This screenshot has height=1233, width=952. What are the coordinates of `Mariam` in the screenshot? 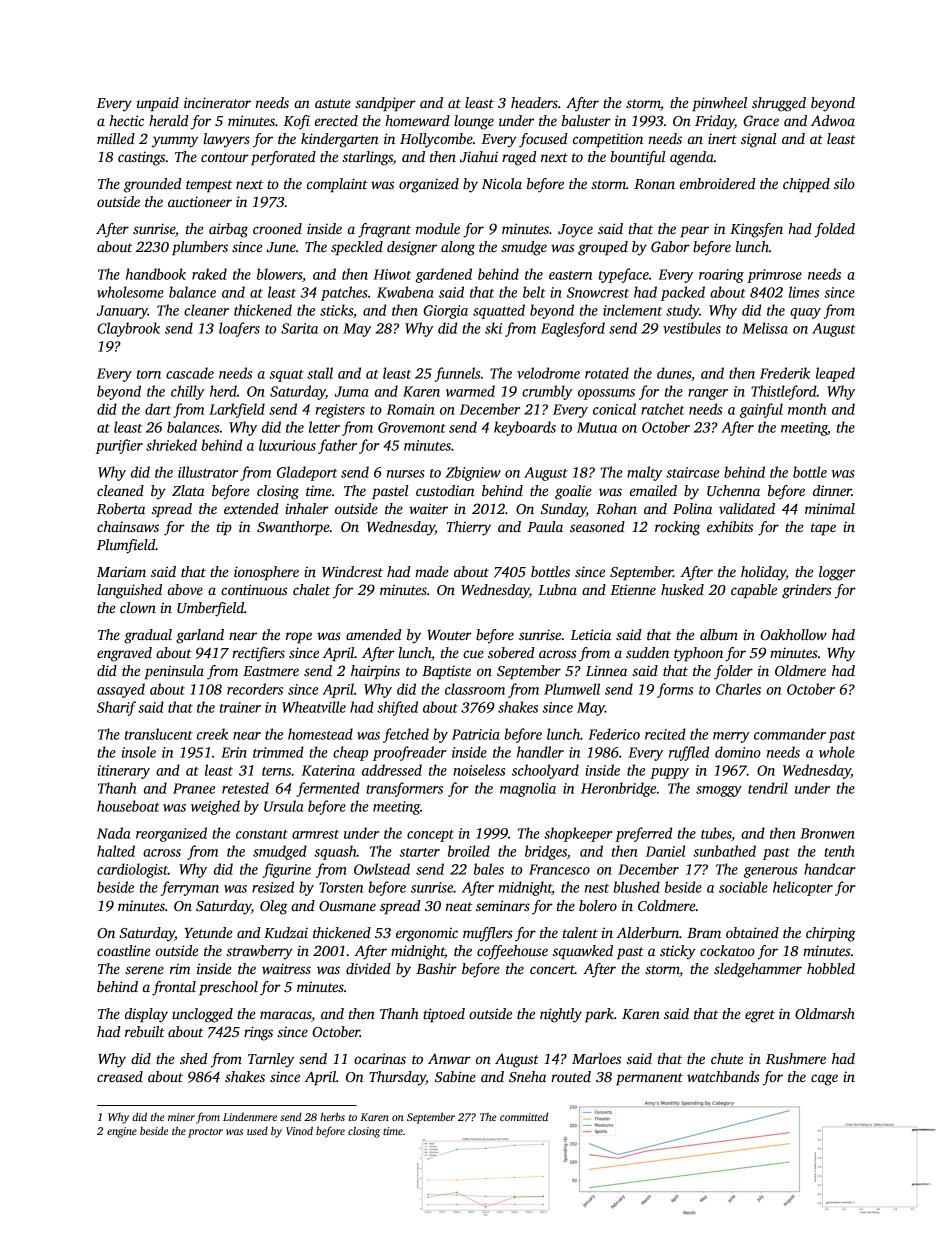 It's located at (121, 571).
